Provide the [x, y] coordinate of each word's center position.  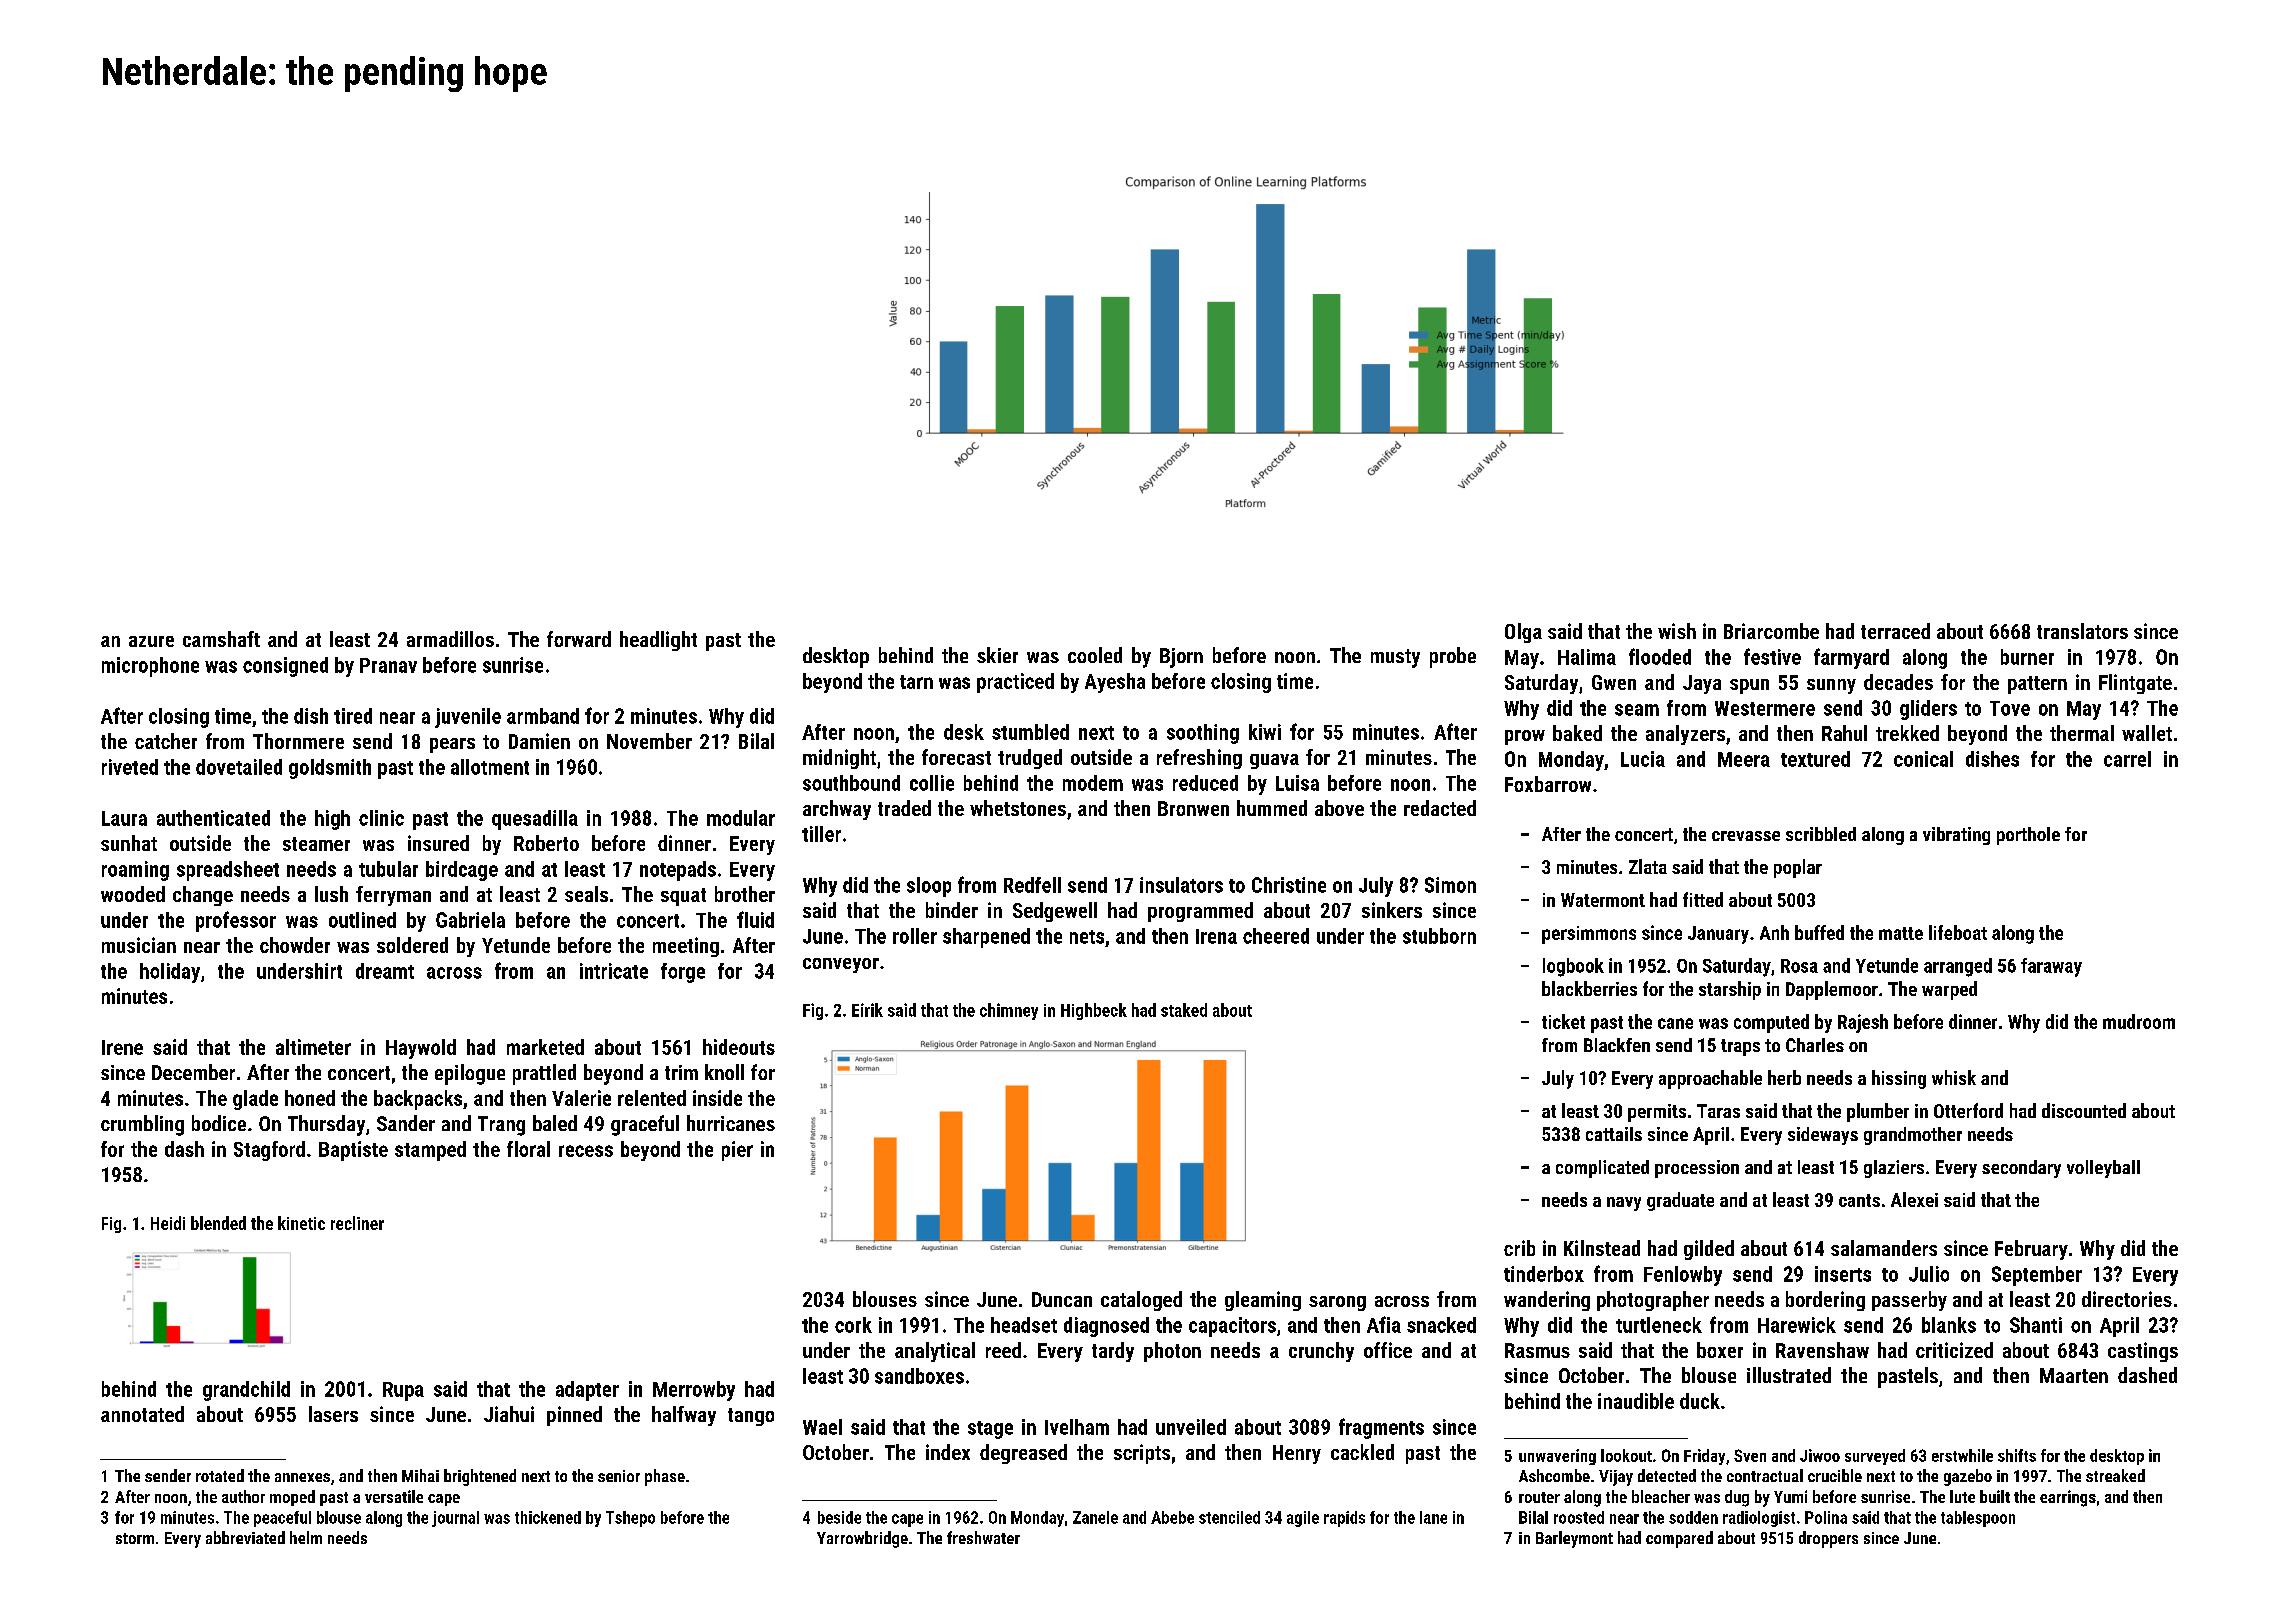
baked [1577, 733]
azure [151, 641]
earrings [2068, 1498]
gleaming [1263, 1301]
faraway [2051, 967]
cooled [1095, 655]
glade [255, 1100]
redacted [1440, 808]
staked [1184, 1010]
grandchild [246, 1391]
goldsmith [330, 769]
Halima [1587, 657]
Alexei [1914, 1199]
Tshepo [630, 1519]
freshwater [983, 1537]
